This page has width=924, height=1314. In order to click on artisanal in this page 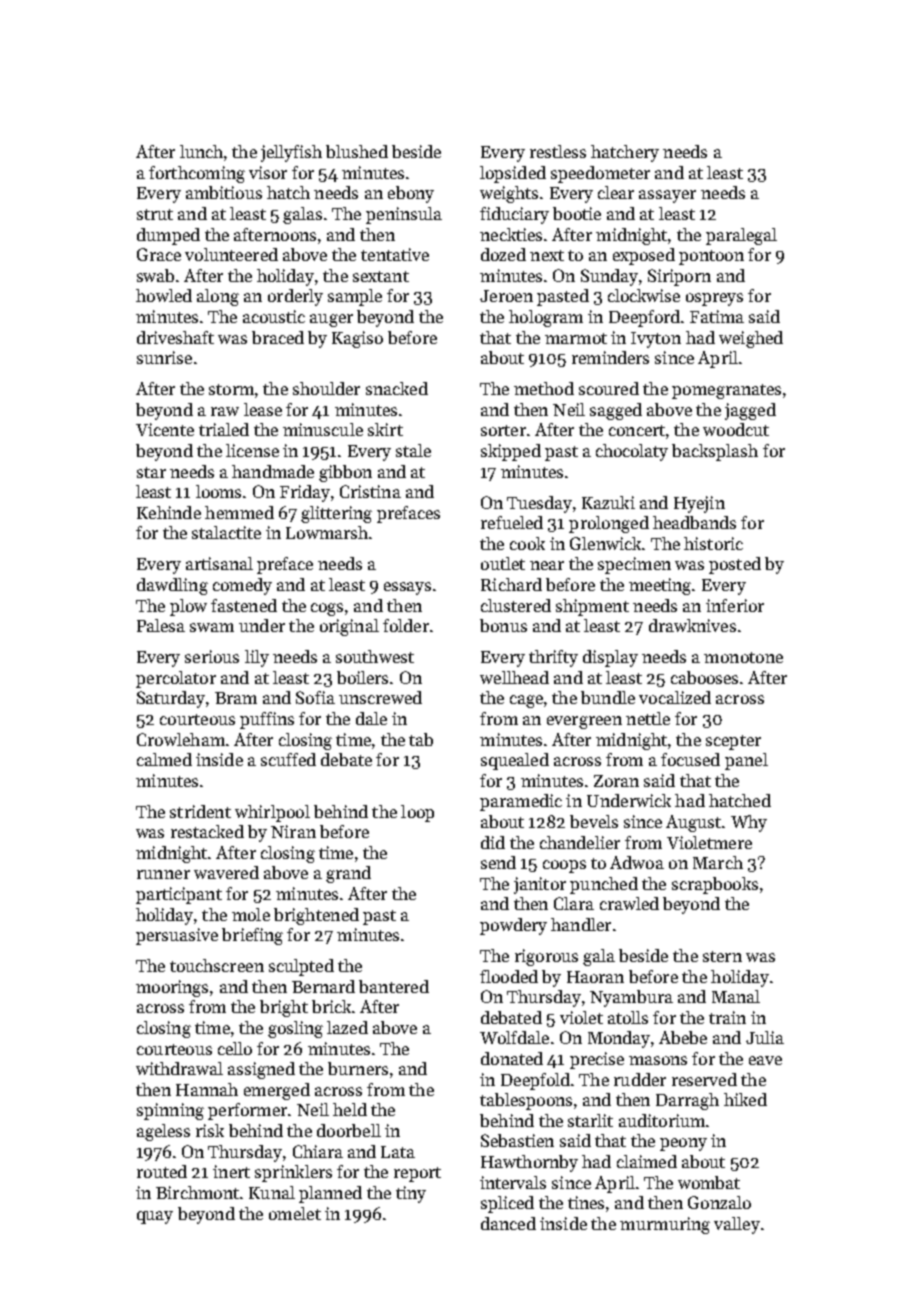, I will do `click(219, 563)`.
